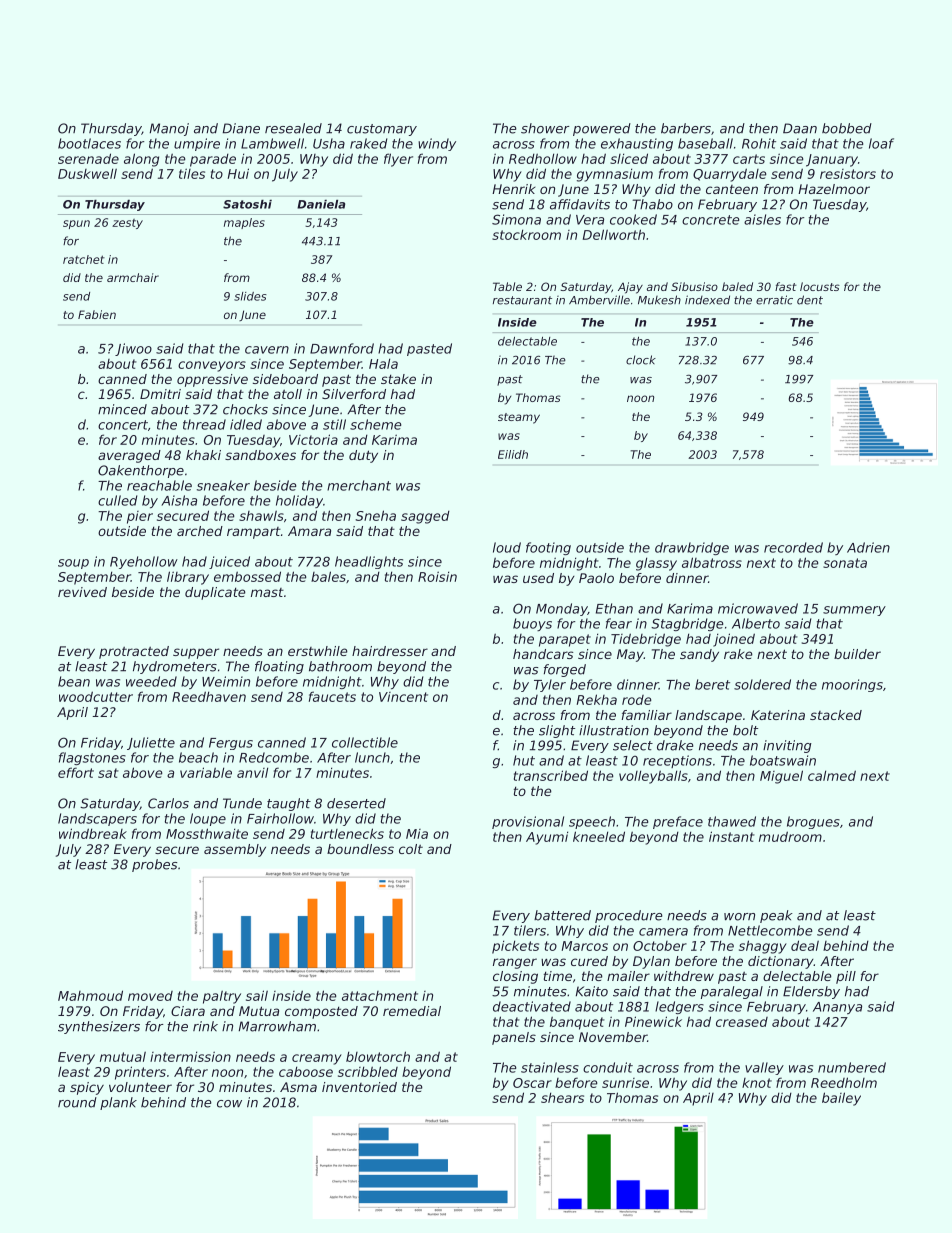 Image resolution: width=952 pixels, height=1233 pixels. Describe the element at coordinates (868, 547) in the screenshot. I see `Adrien` at that location.
